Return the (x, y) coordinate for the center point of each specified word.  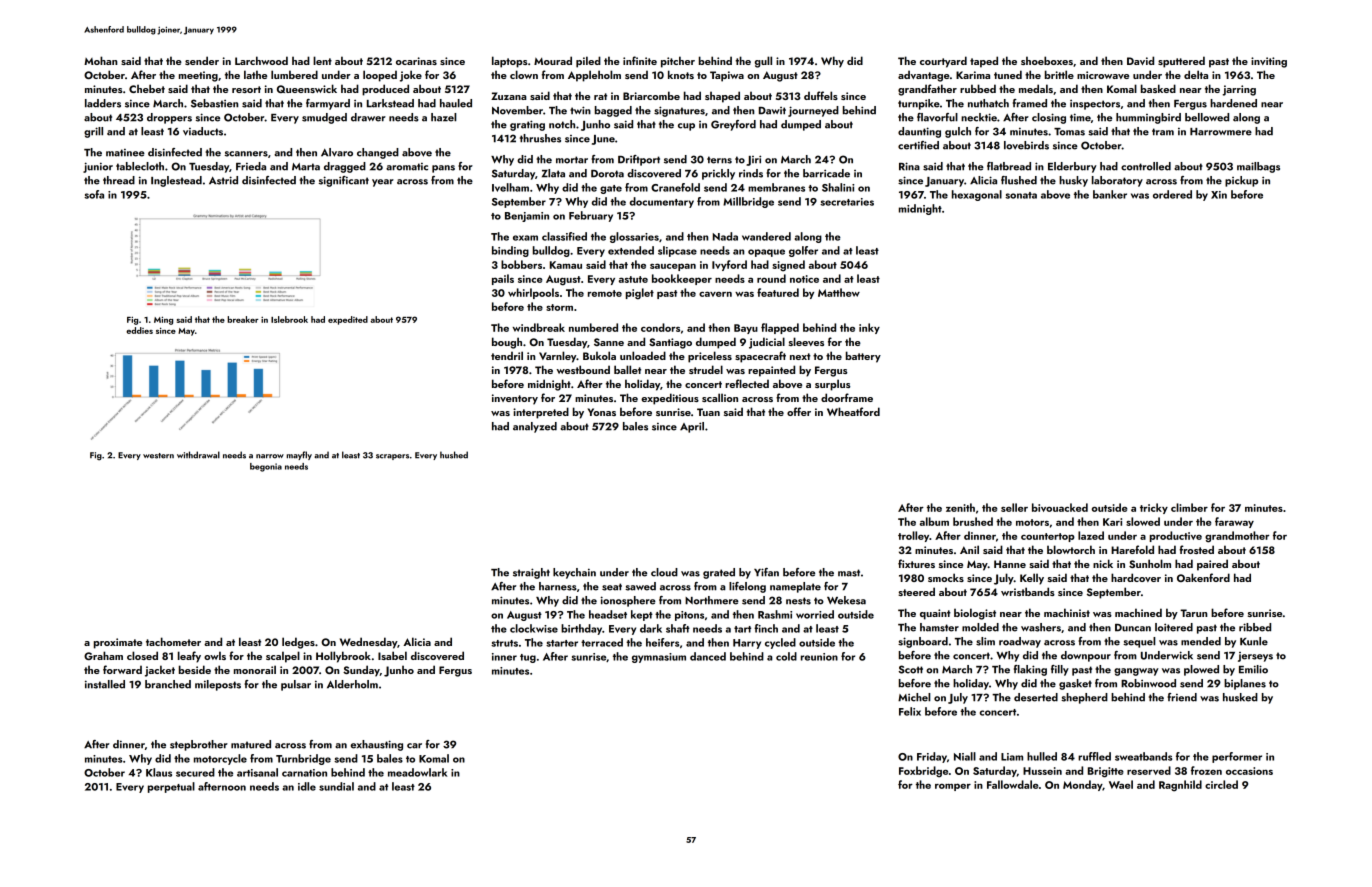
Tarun (1193, 613)
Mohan (100, 60)
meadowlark (417, 772)
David (1140, 60)
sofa (94, 194)
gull (763, 62)
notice (804, 279)
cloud (664, 572)
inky (869, 328)
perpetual (171, 787)
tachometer (173, 641)
